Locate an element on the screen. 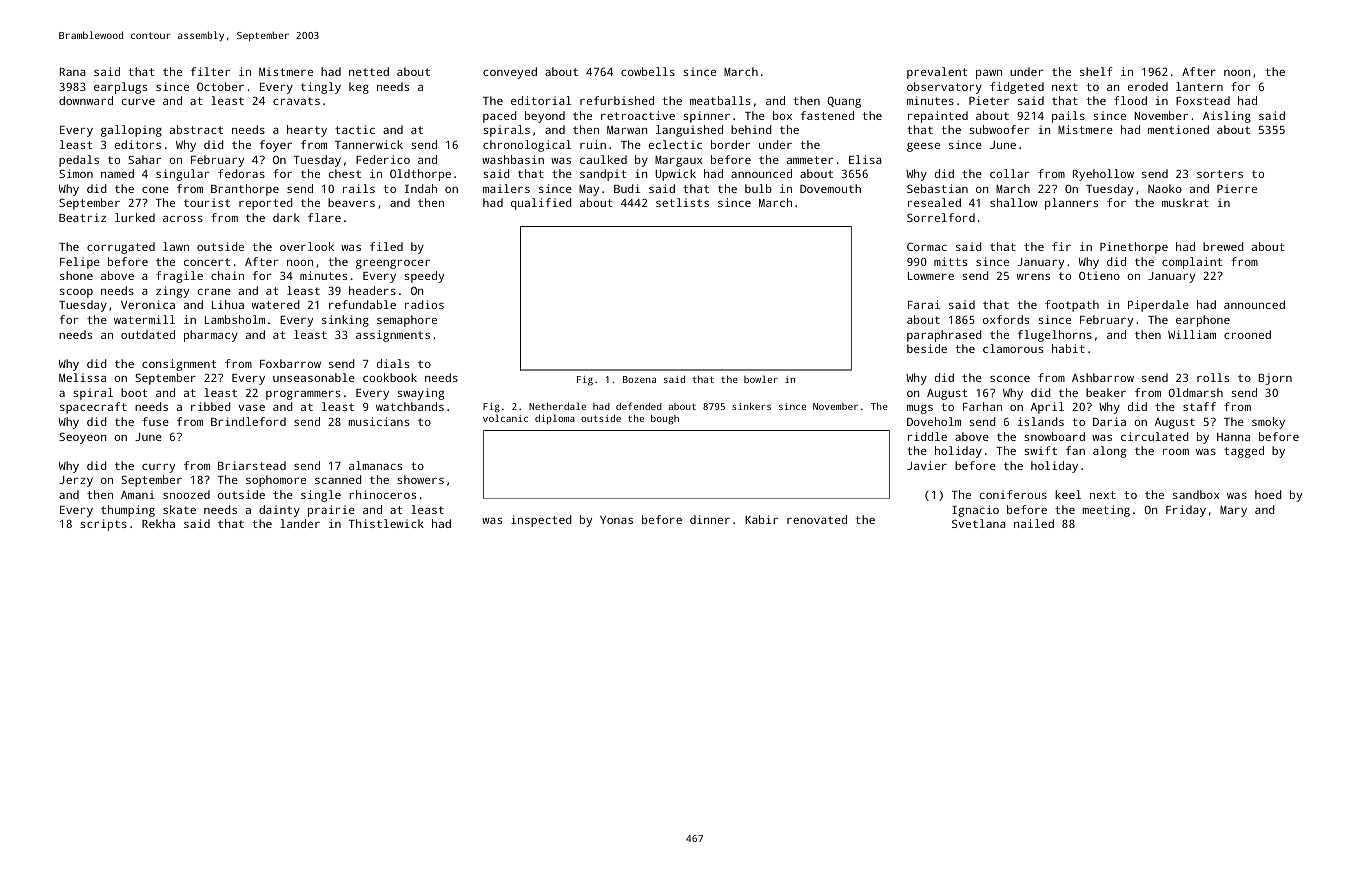  Beatriz is located at coordinates (82, 217).
